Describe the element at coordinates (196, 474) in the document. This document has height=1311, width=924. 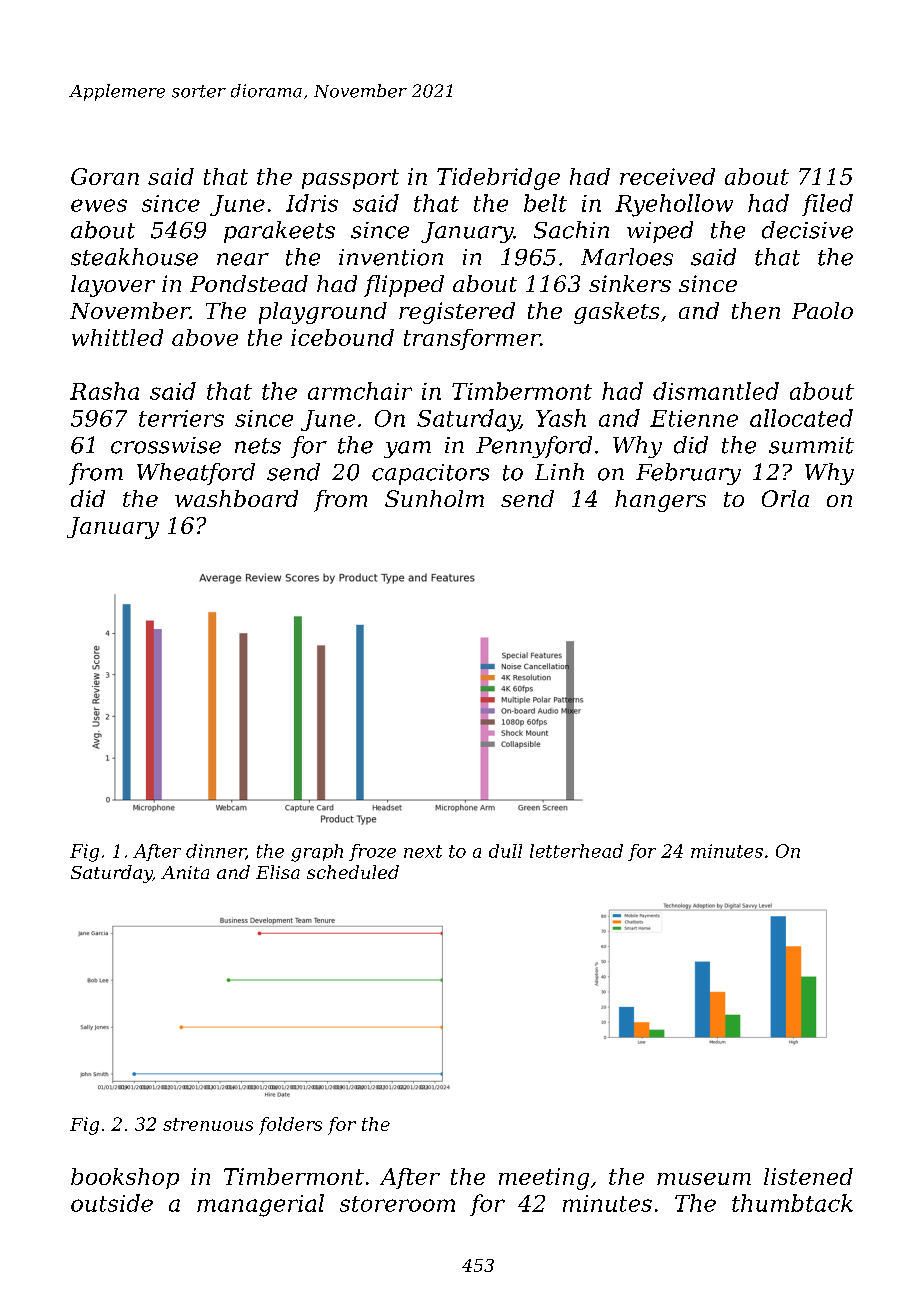
I see `Wheatford` at that location.
